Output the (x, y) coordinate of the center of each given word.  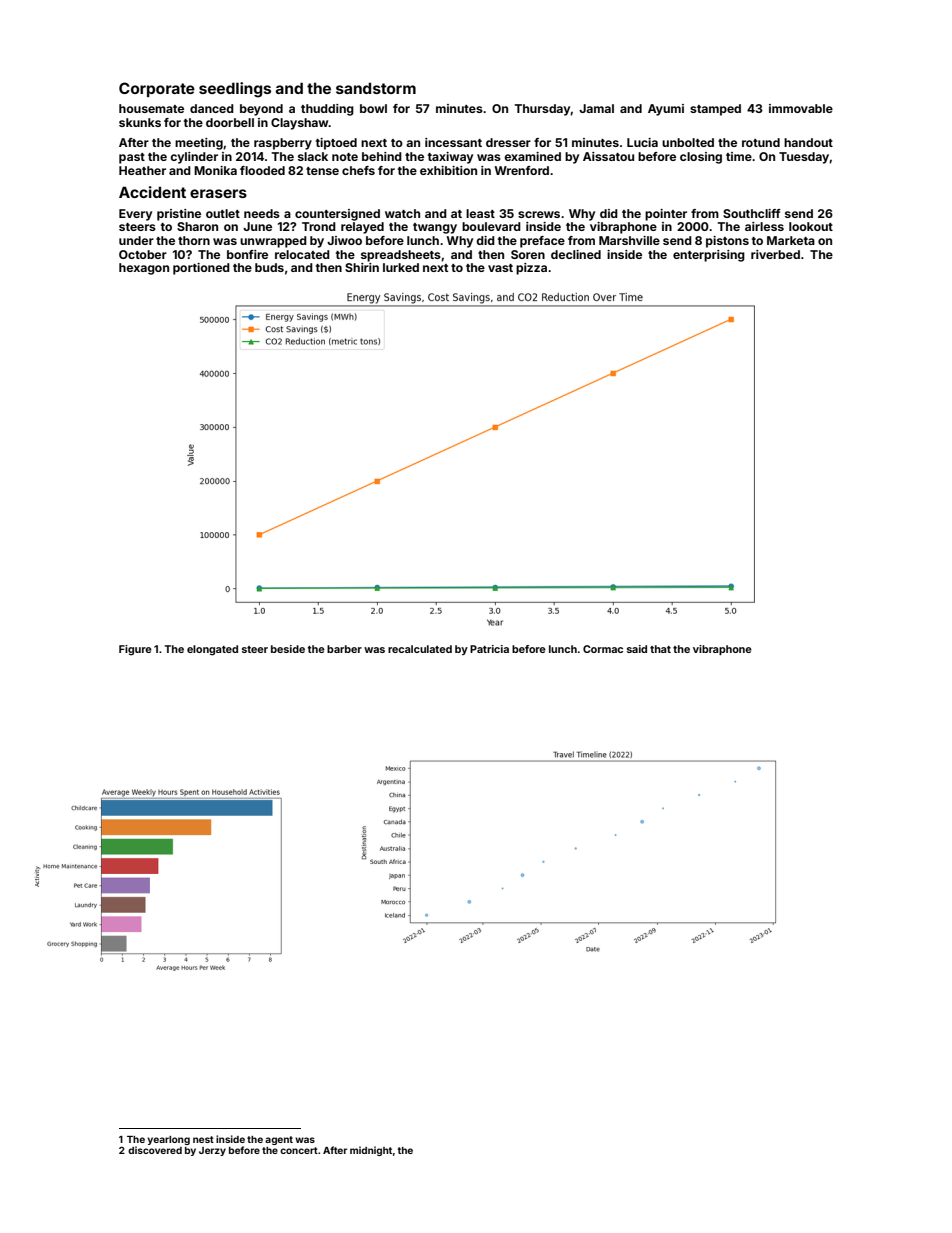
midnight (371, 1151)
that (660, 649)
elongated (212, 650)
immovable (801, 108)
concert (299, 1150)
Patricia (489, 649)
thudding (327, 110)
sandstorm (376, 88)
